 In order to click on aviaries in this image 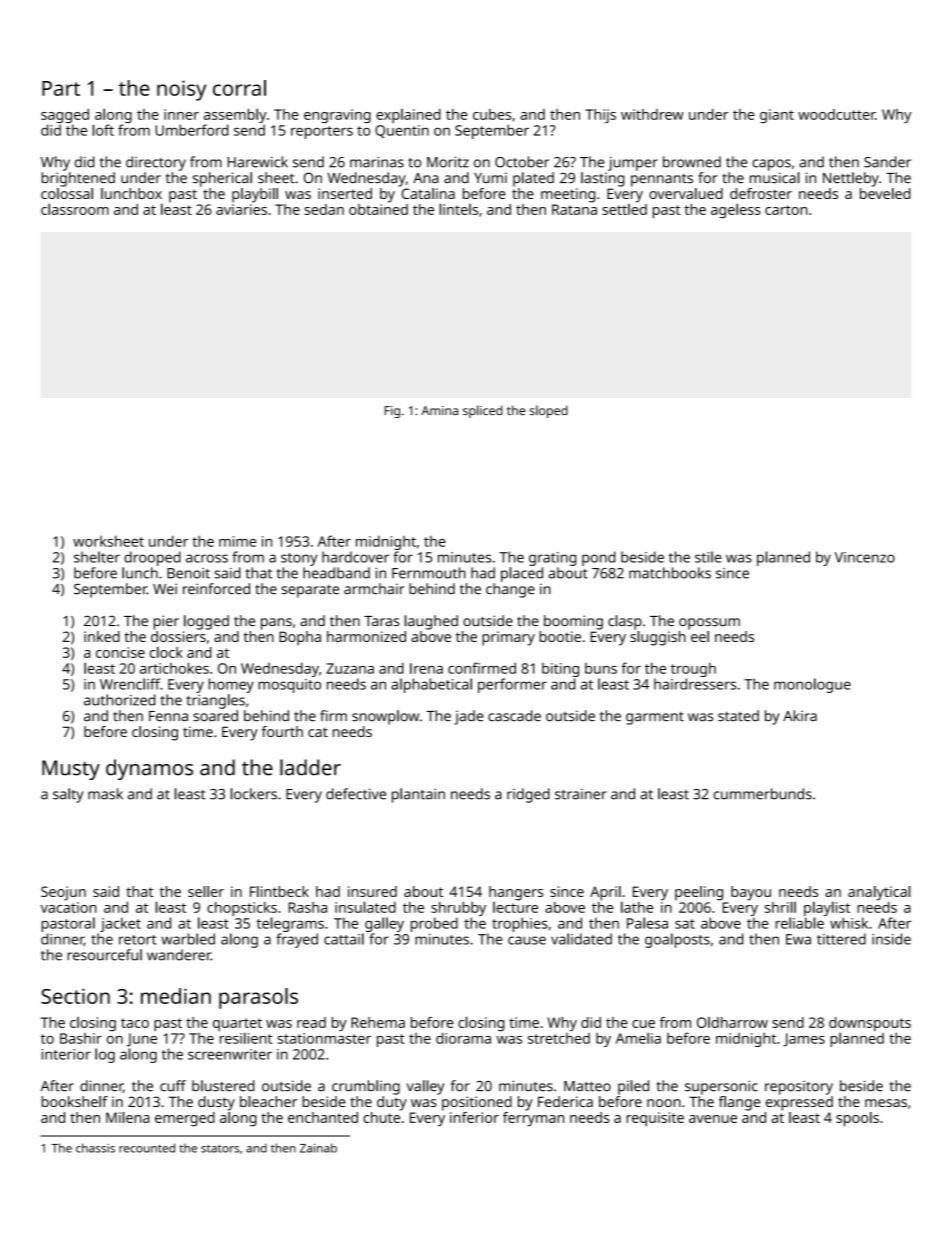, I will do `click(241, 209)`.
